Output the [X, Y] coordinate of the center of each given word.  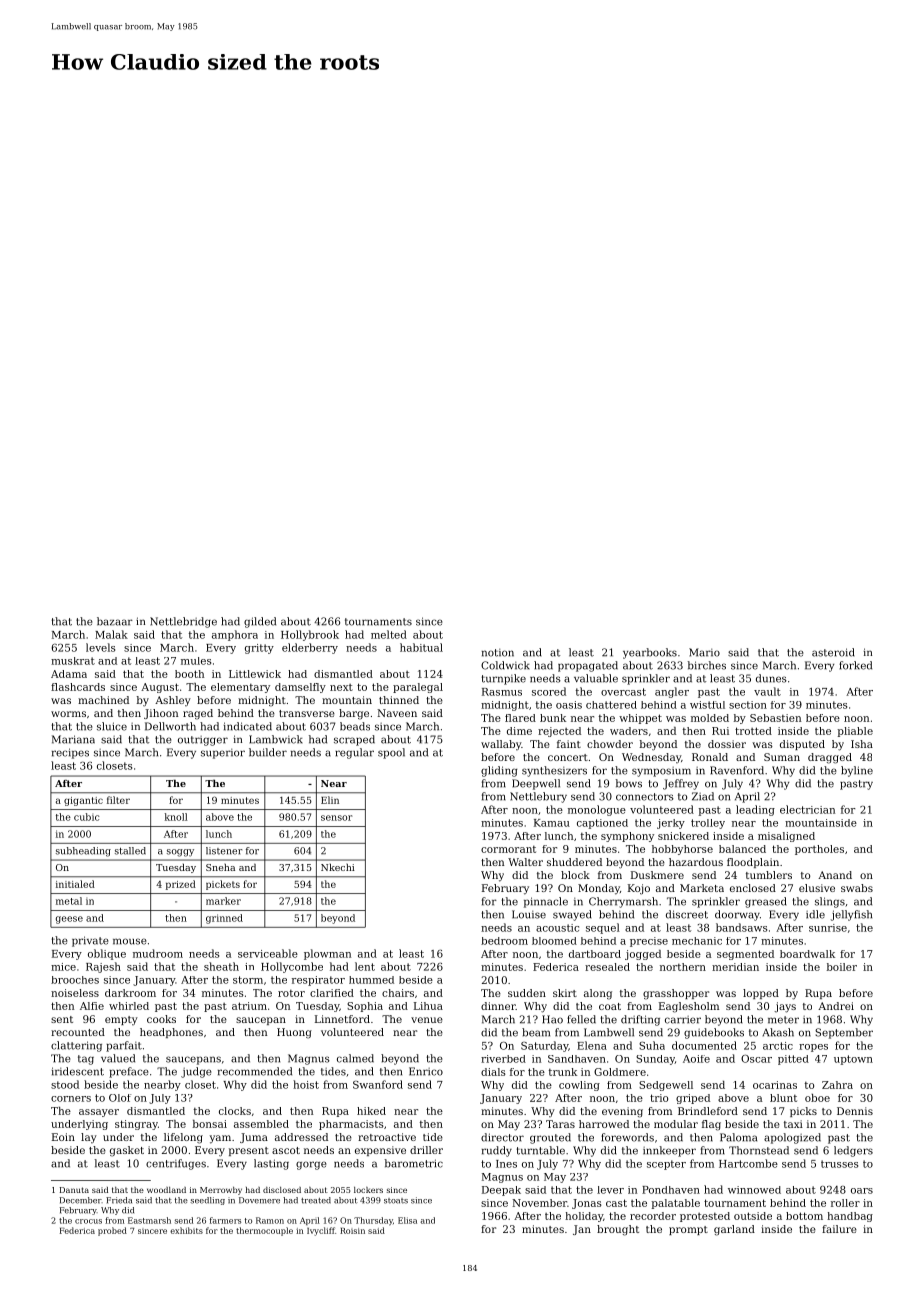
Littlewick [255, 674]
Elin [330, 800]
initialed [75, 884]
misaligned [786, 837]
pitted [793, 1060]
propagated [588, 666]
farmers [225, 1220]
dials [493, 1072]
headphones [171, 1033]
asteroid [833, 652]
